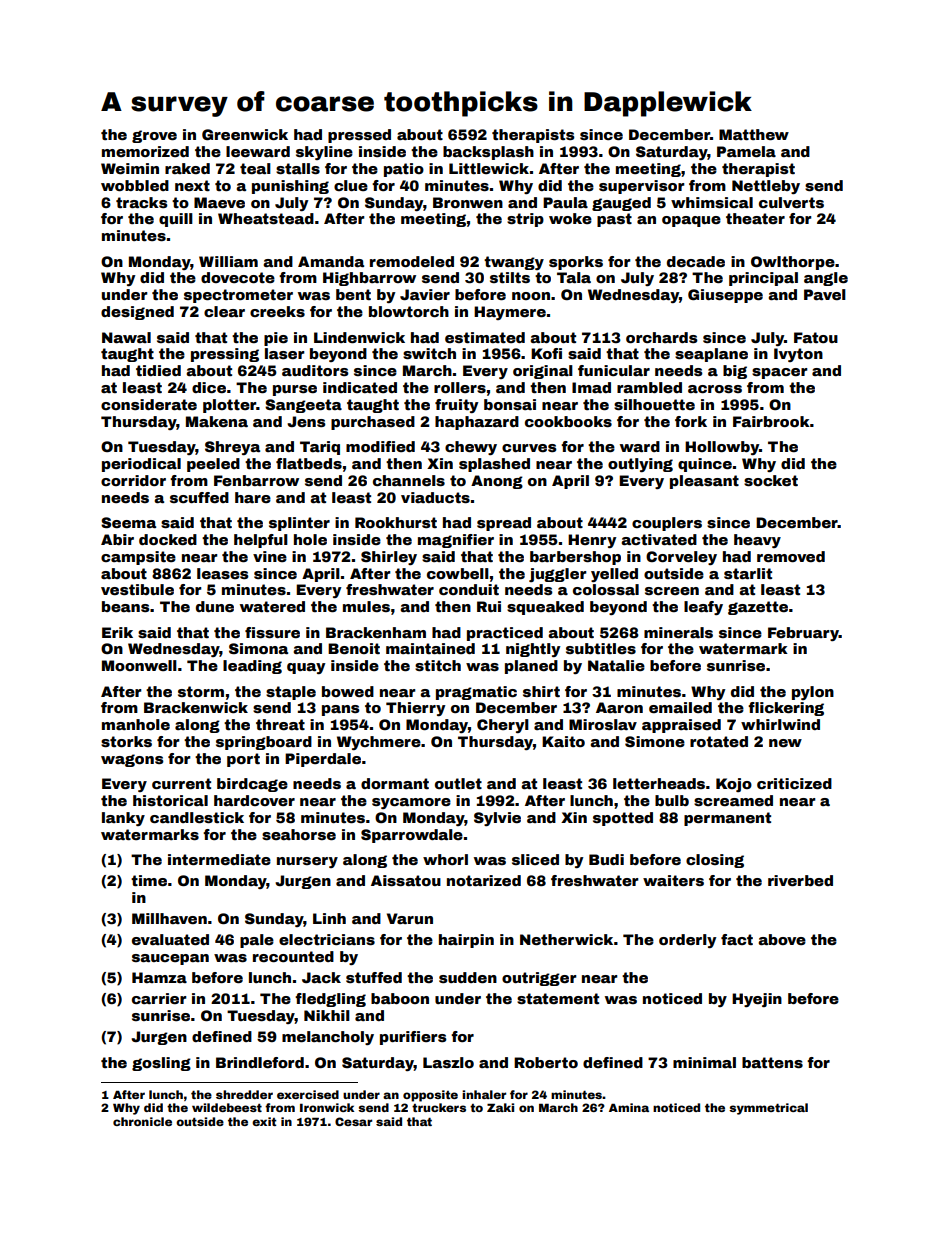  What do you see at coordinates (629, 1107) in the page?
I see `Amina` at bounding box center [629, 1107].
